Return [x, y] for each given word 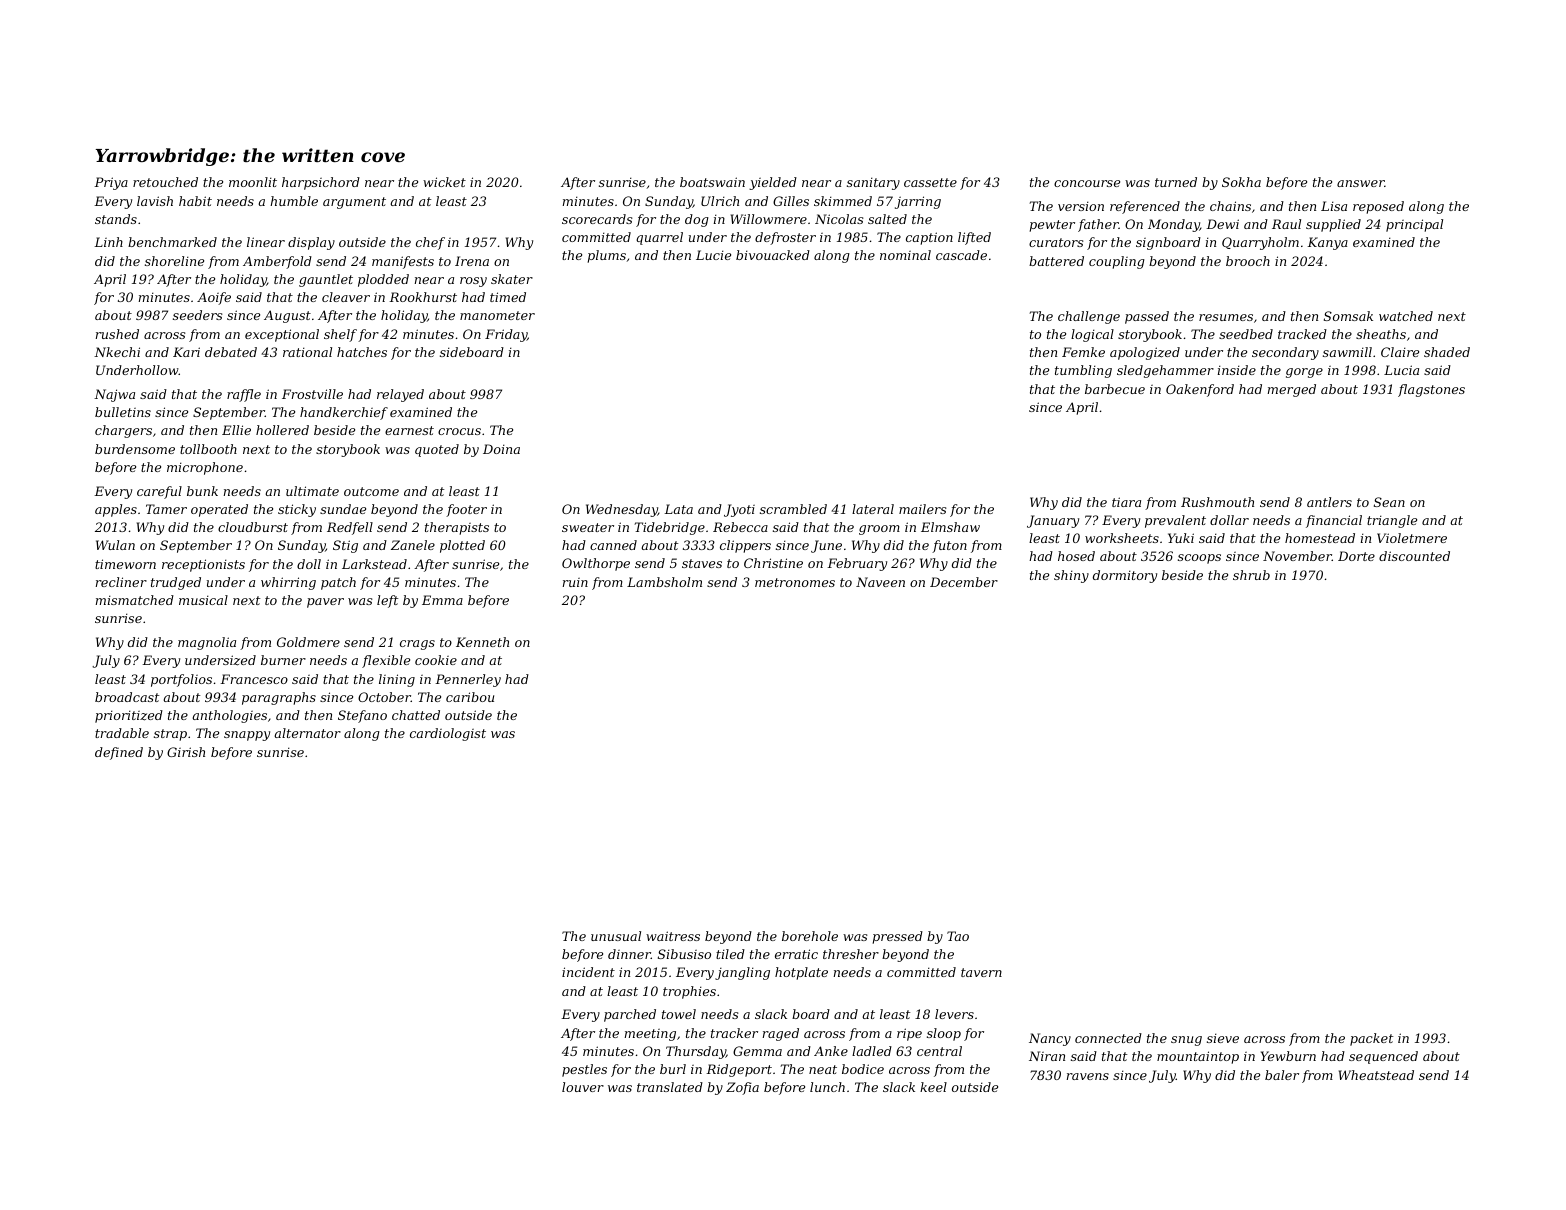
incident [588, 972]
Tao [958, 936]
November [1297, 556]
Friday [506, 335]
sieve [1223, 1038]
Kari [186, 352]
